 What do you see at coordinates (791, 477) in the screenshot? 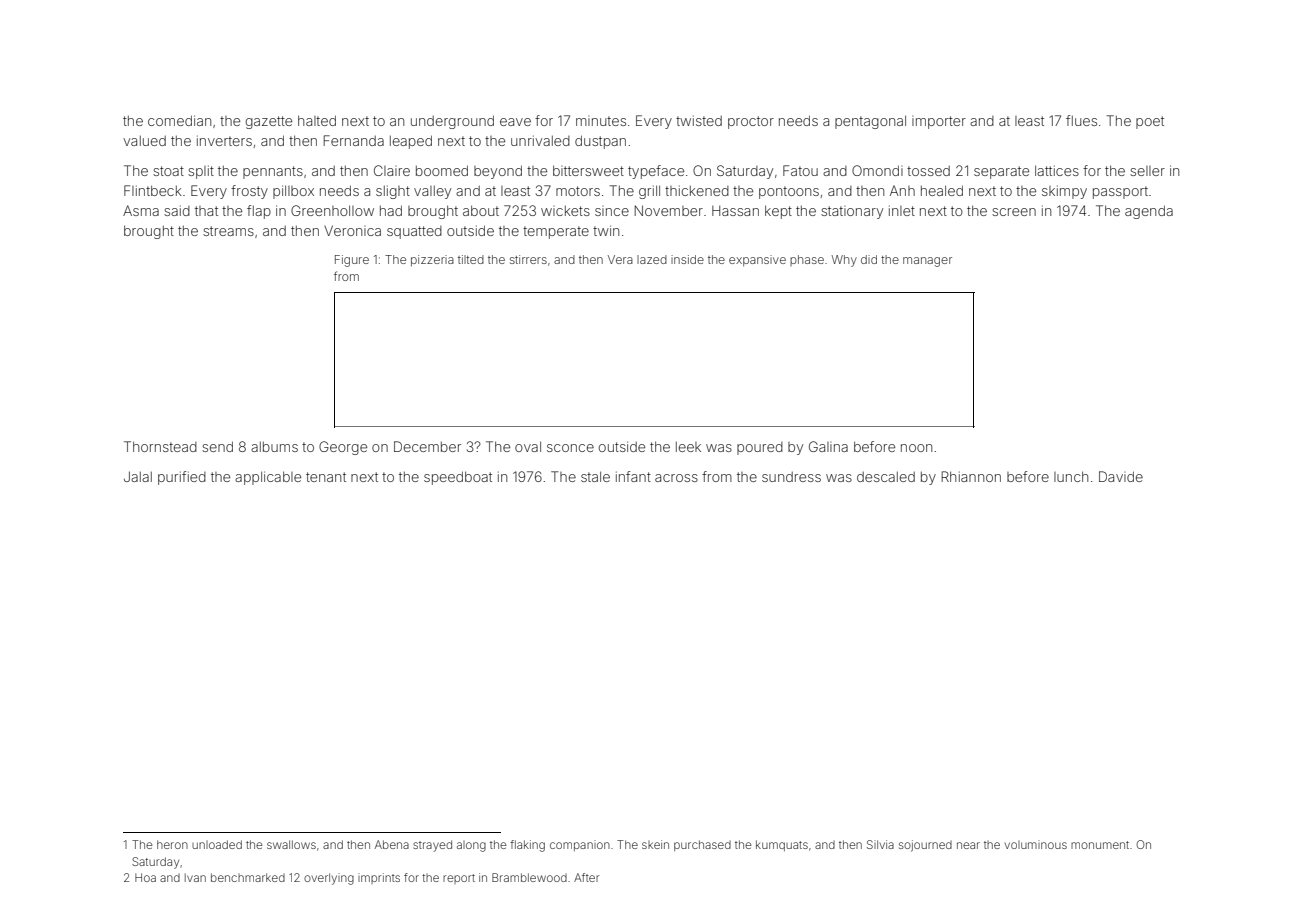
I see `sundress` at bounding box center [791, 477].
